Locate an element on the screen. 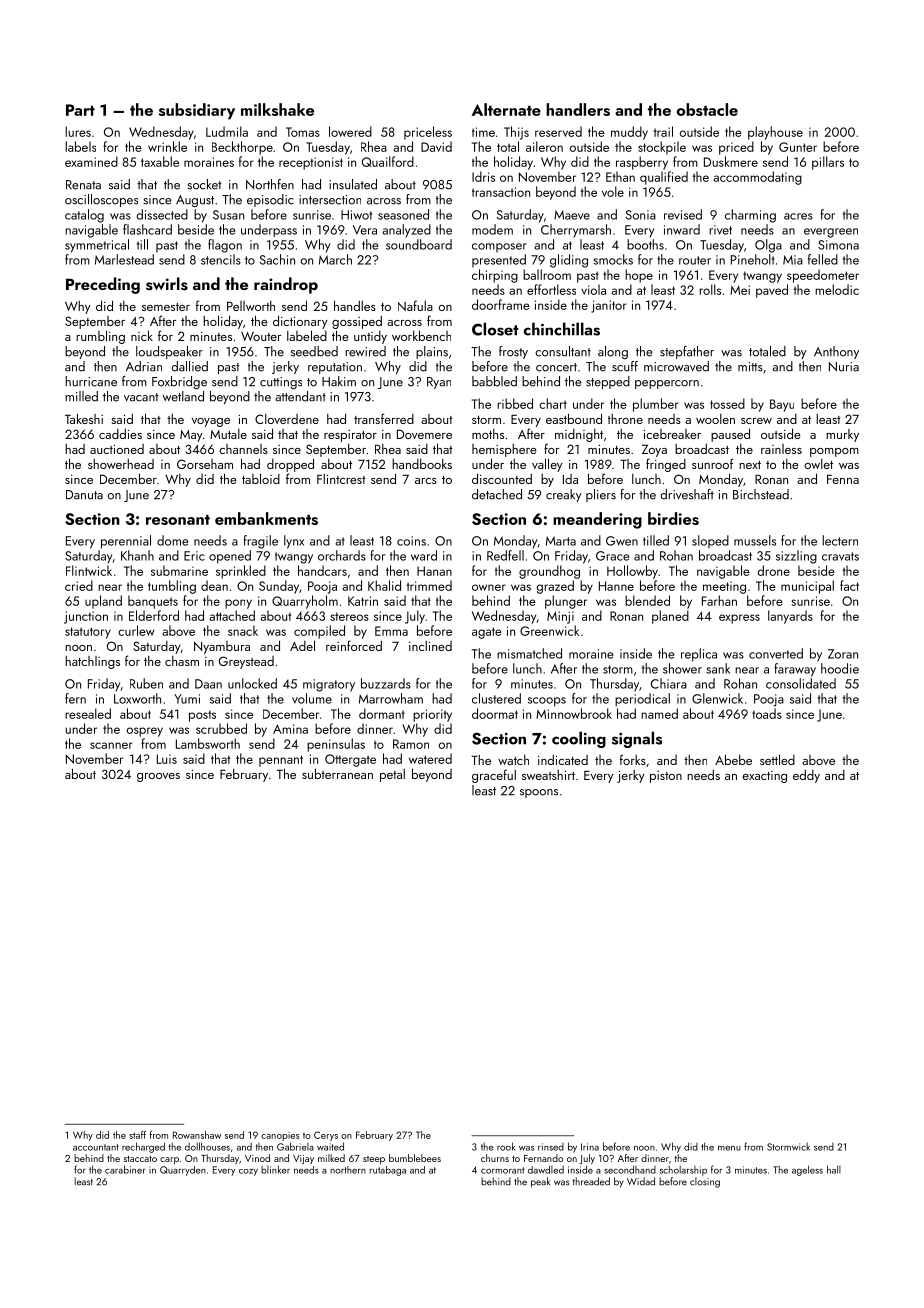 The height and width of the screenshot is (1308, 924). hall is located at coordinates (834, 1169).
